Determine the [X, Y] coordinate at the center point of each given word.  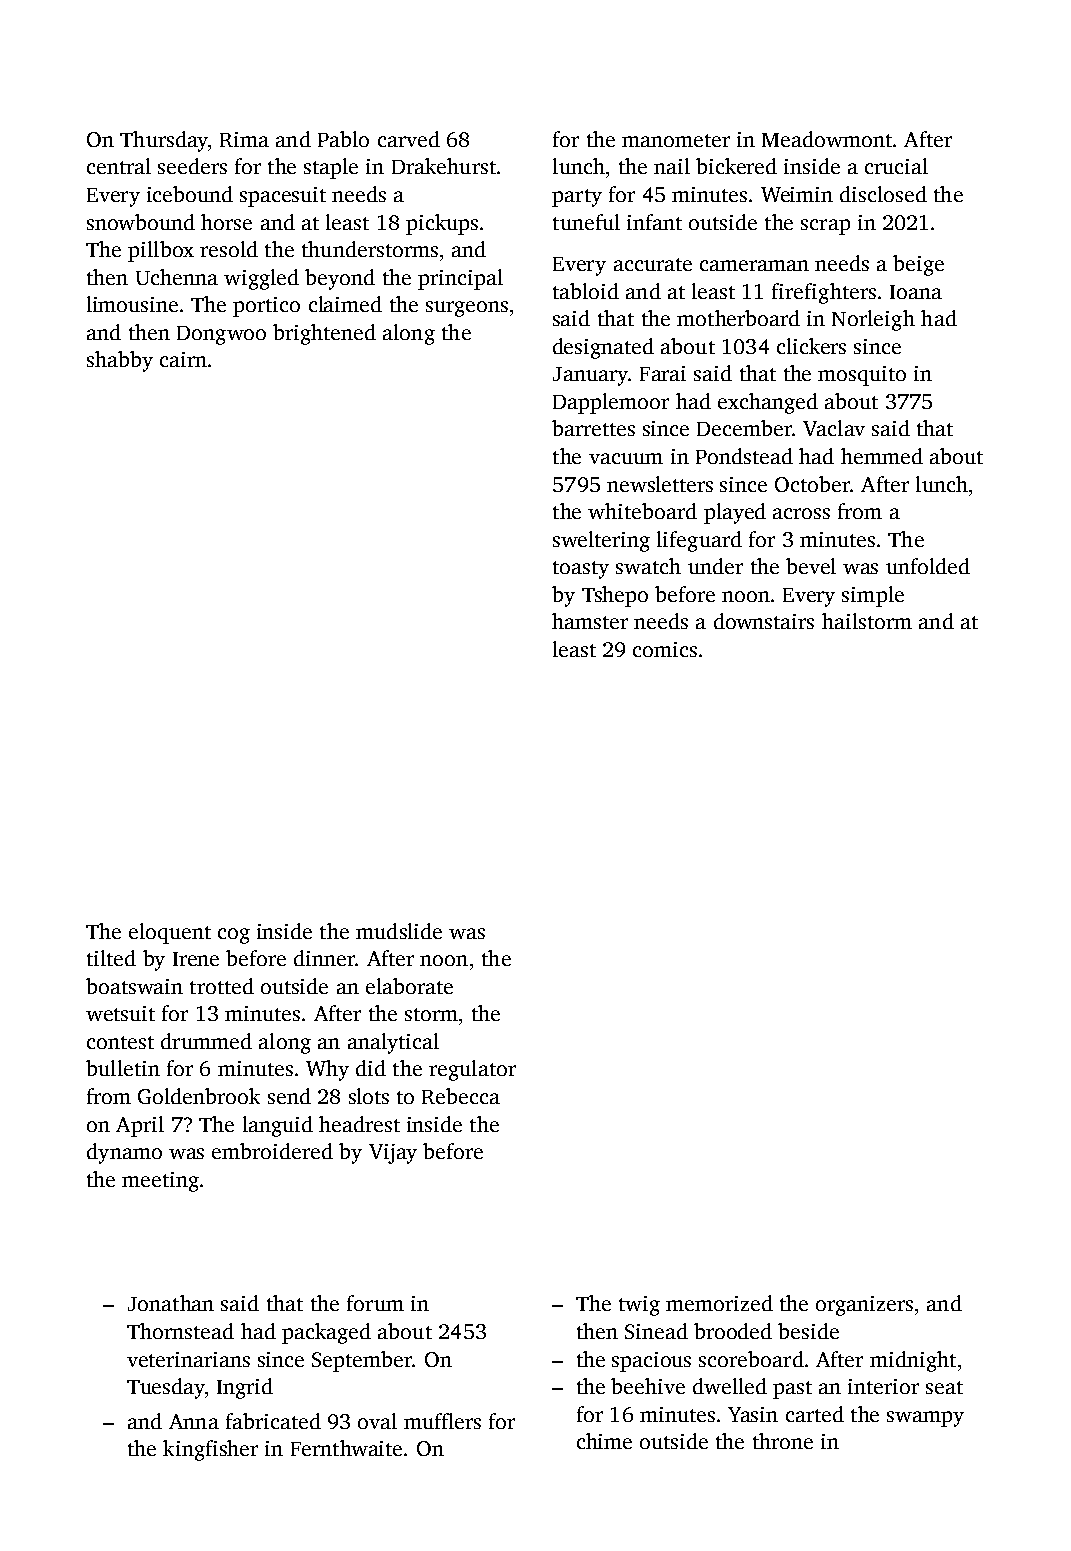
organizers [864, 1306]
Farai [663, 373]
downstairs [764, 621]
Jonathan [171, 1303]
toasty [581, 570]
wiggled [261, 279]
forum [375, 1303]
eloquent [170, 933]
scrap [825, 227]
